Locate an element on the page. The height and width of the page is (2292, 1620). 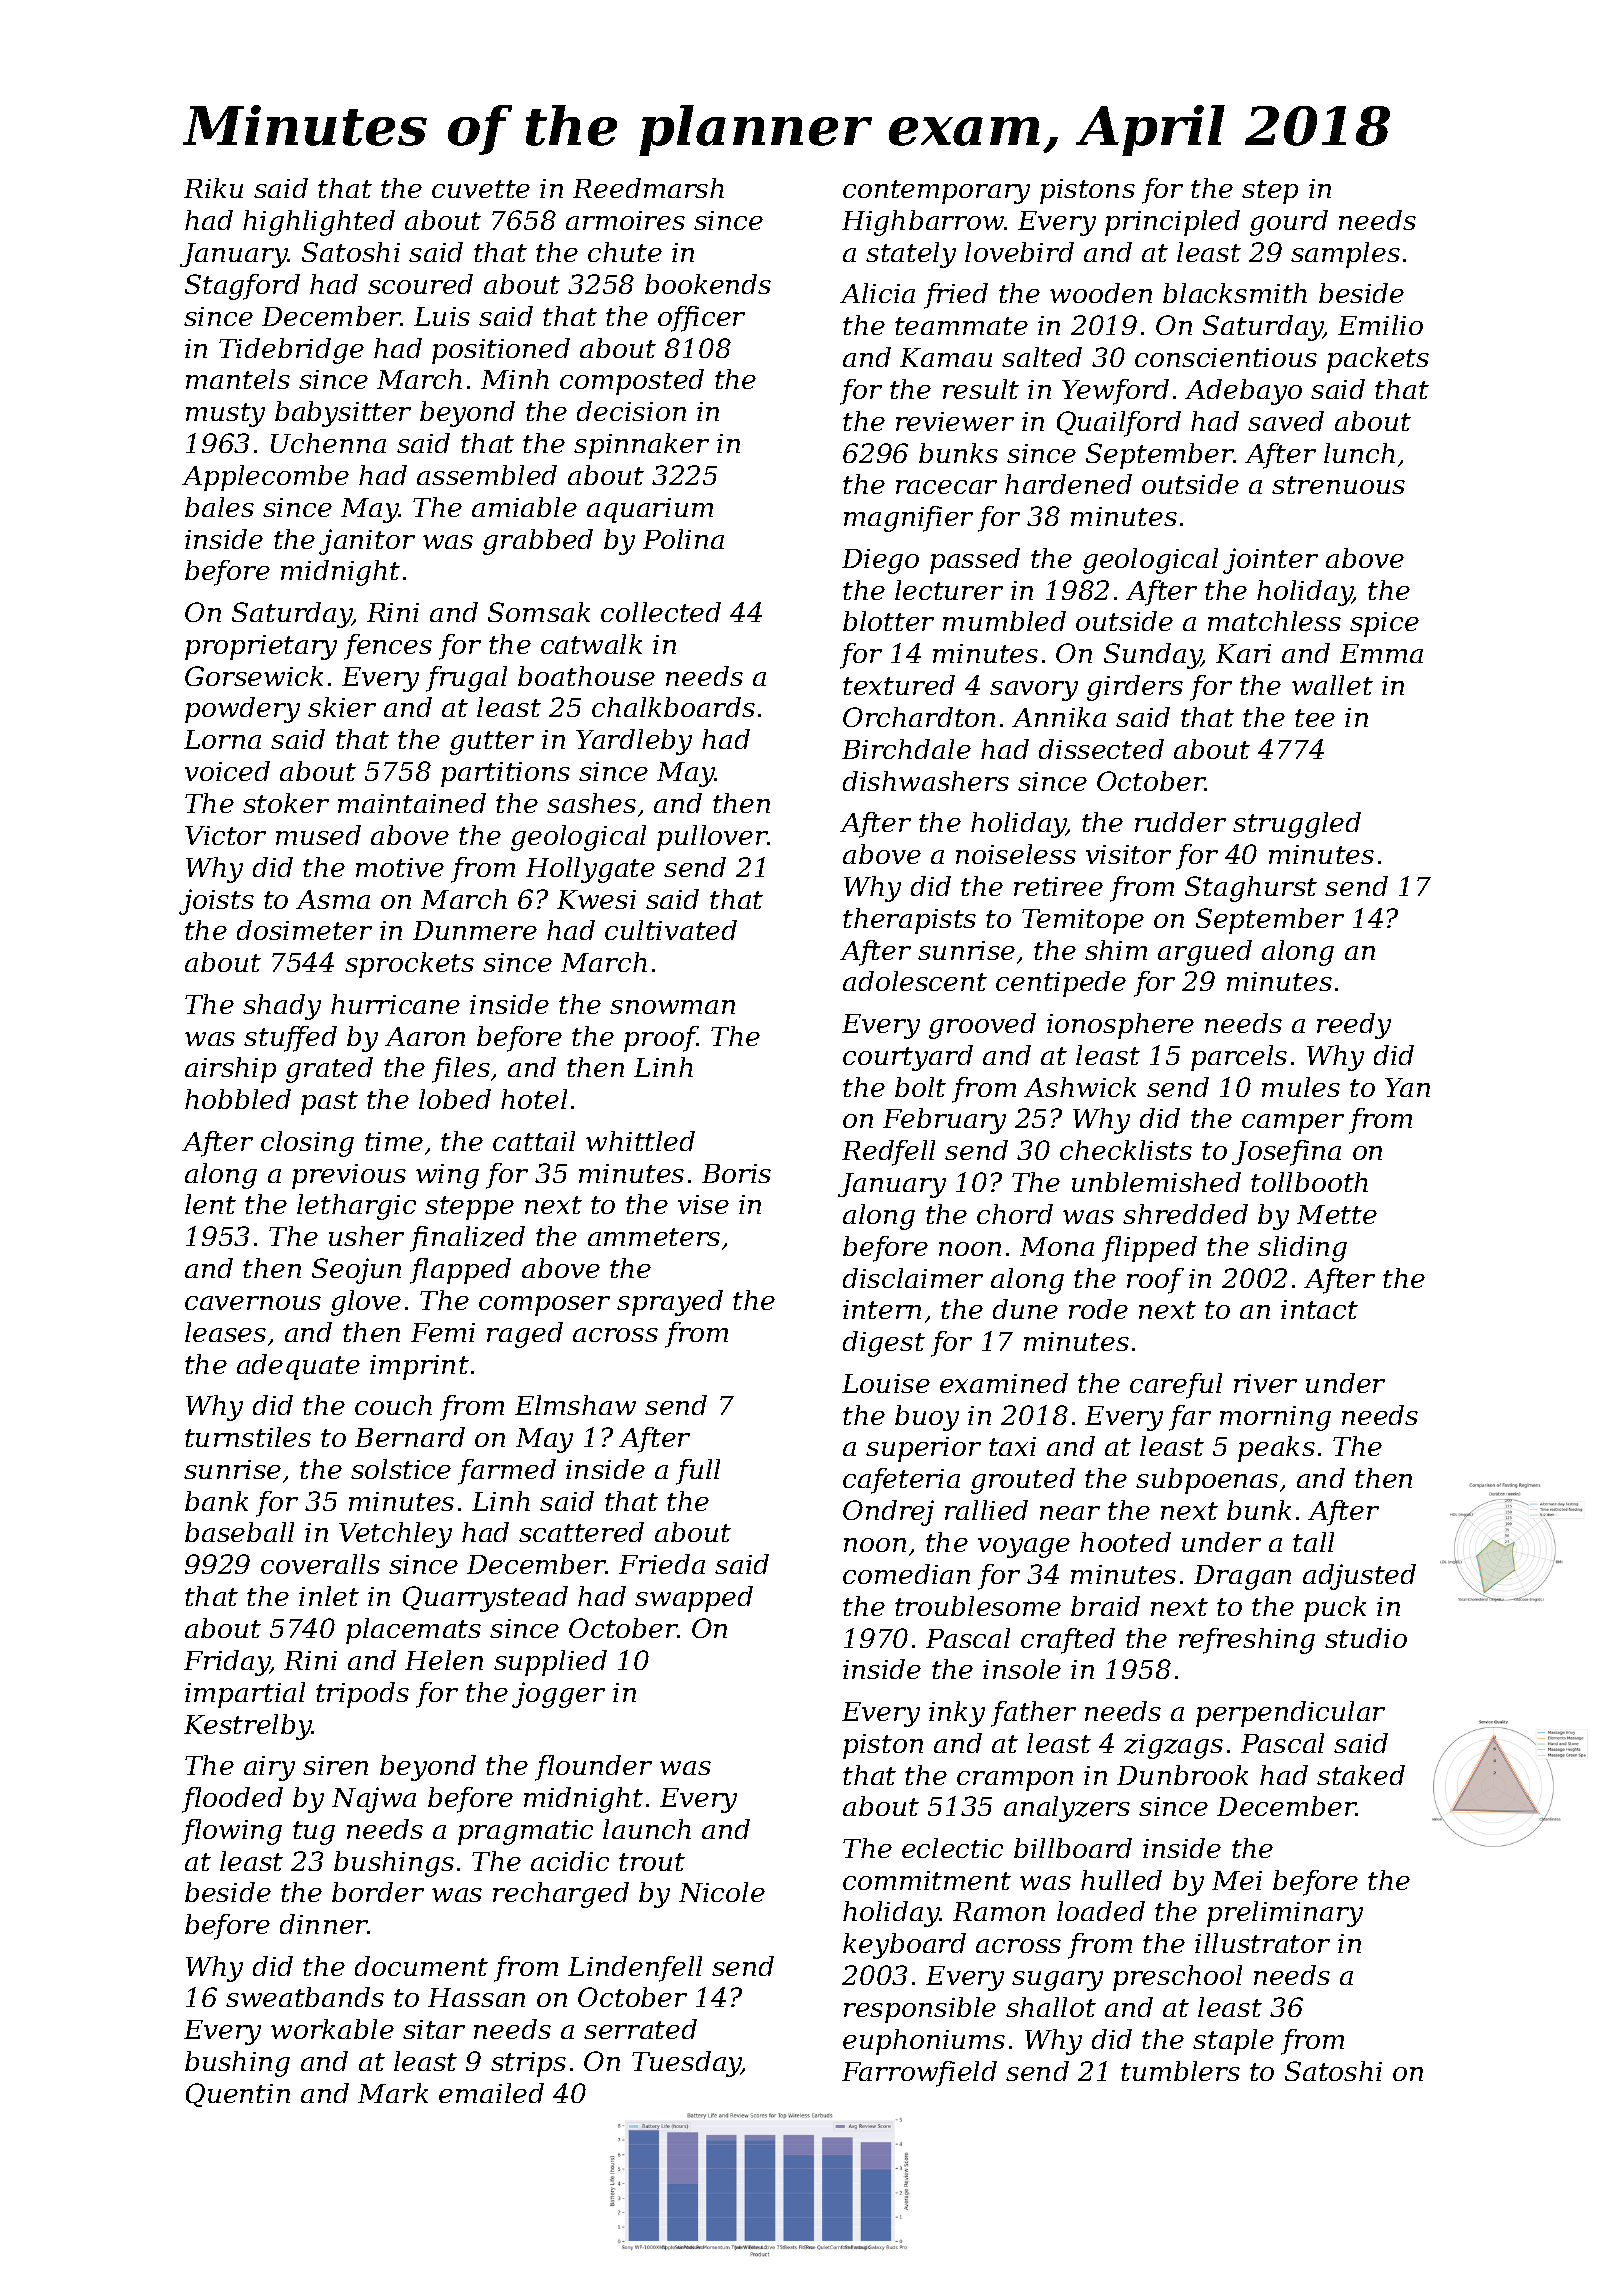
visitor is located at coordinates (1128, 854).
